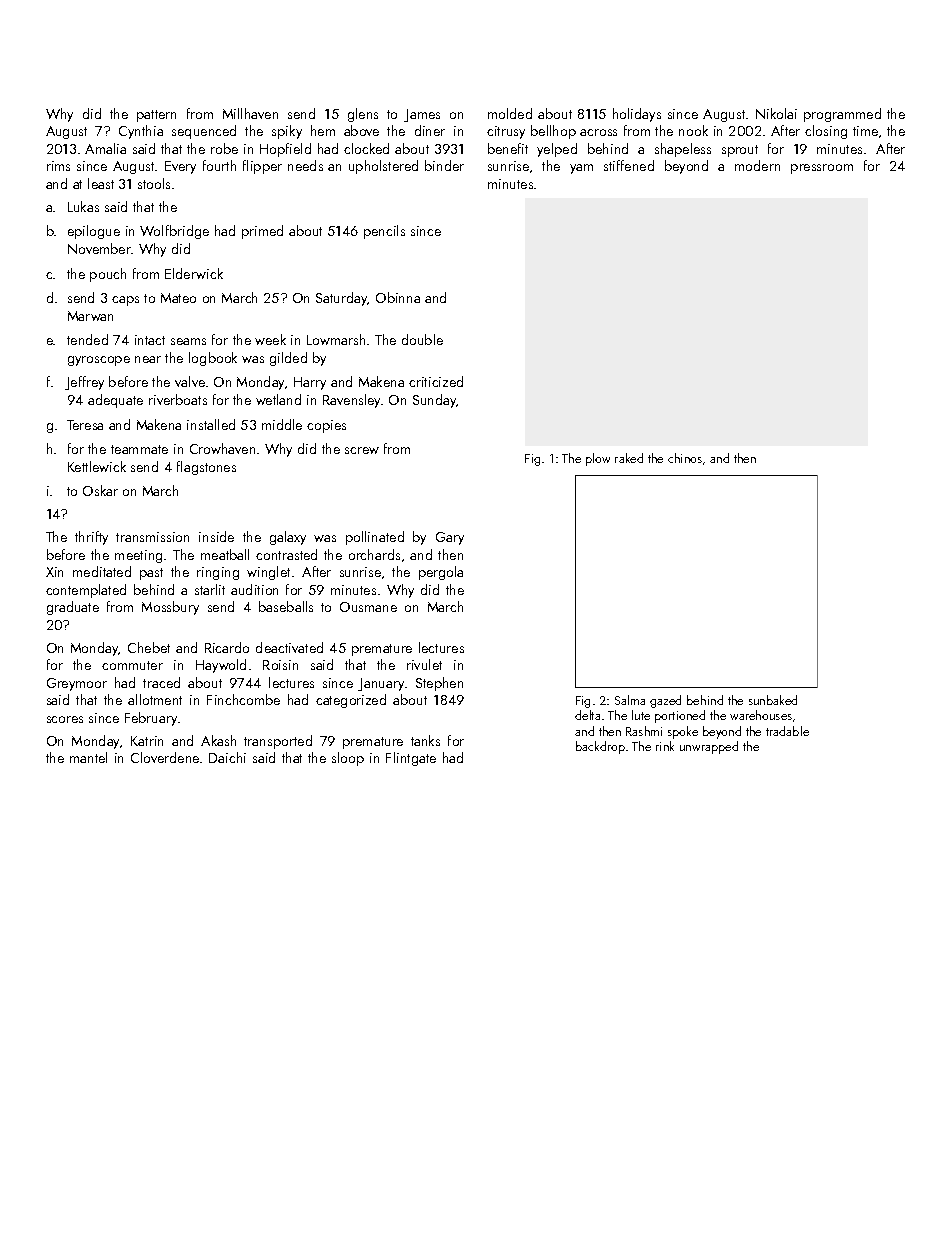 The width and height of the screenshot is (952, 1233). Describe the element at coordinates (757, 165) in the screenshot. I see `modern` at that location.
